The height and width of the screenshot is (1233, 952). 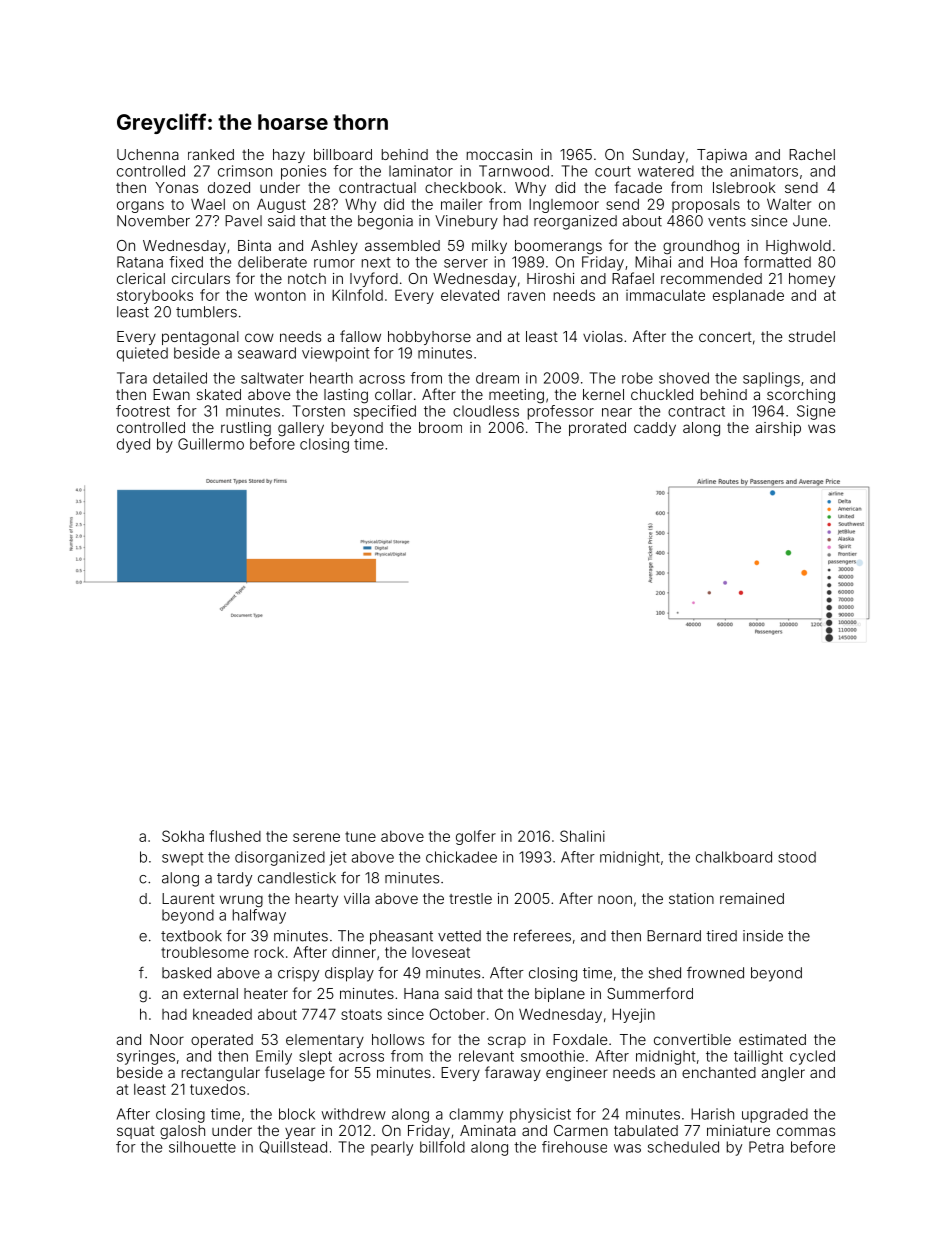 I want to click on stood, so click(x=797, y=857).
